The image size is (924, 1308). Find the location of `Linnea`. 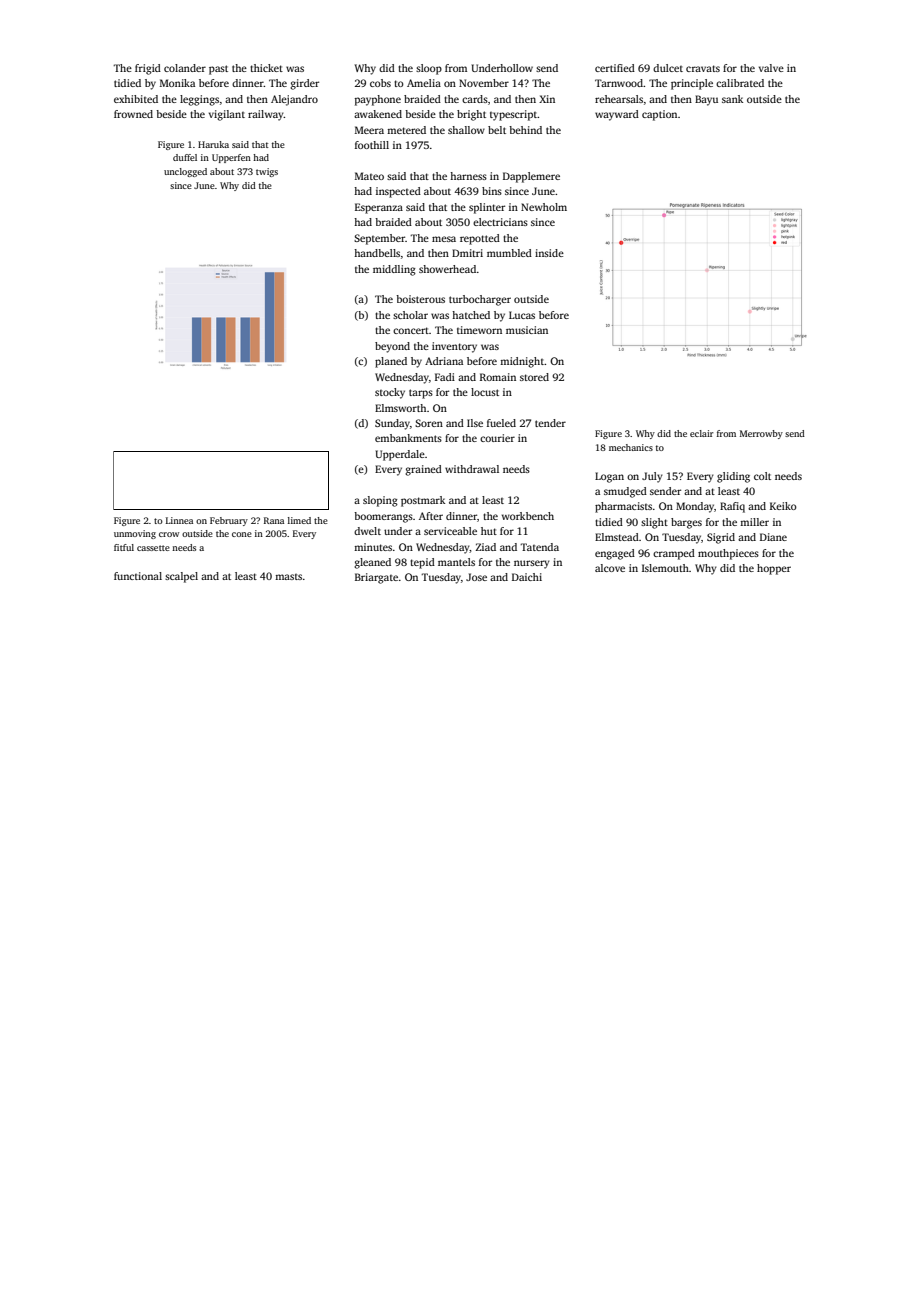

Linnea is located at coordinates (179, 520).
